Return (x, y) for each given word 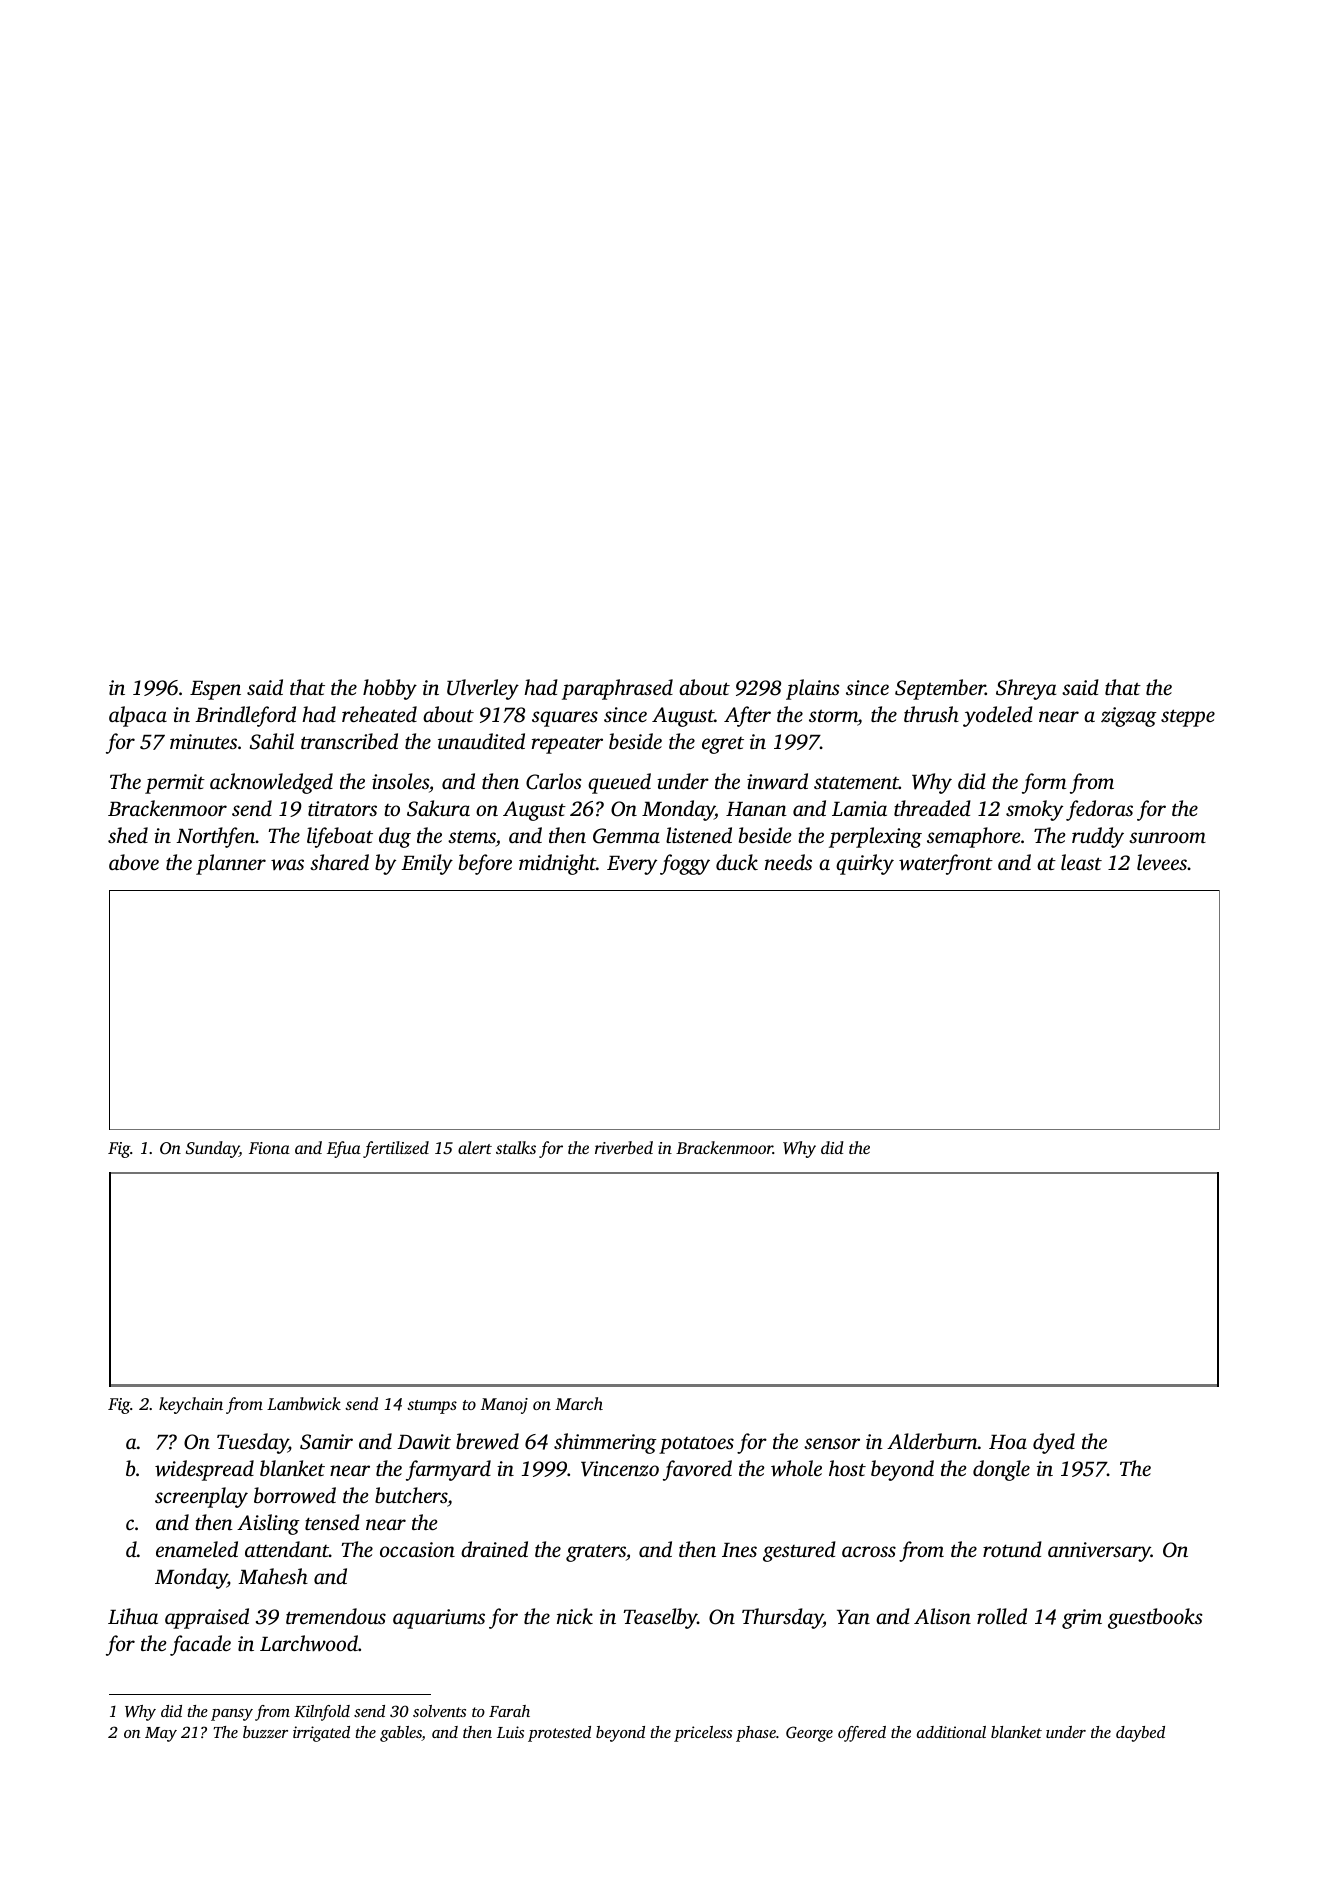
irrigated (321, 1734)
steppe (1188, 718)
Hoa (1008, 1442)
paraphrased (617, 689)
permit (175, 784)
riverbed (624, 1147)
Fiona (269, 1148)
